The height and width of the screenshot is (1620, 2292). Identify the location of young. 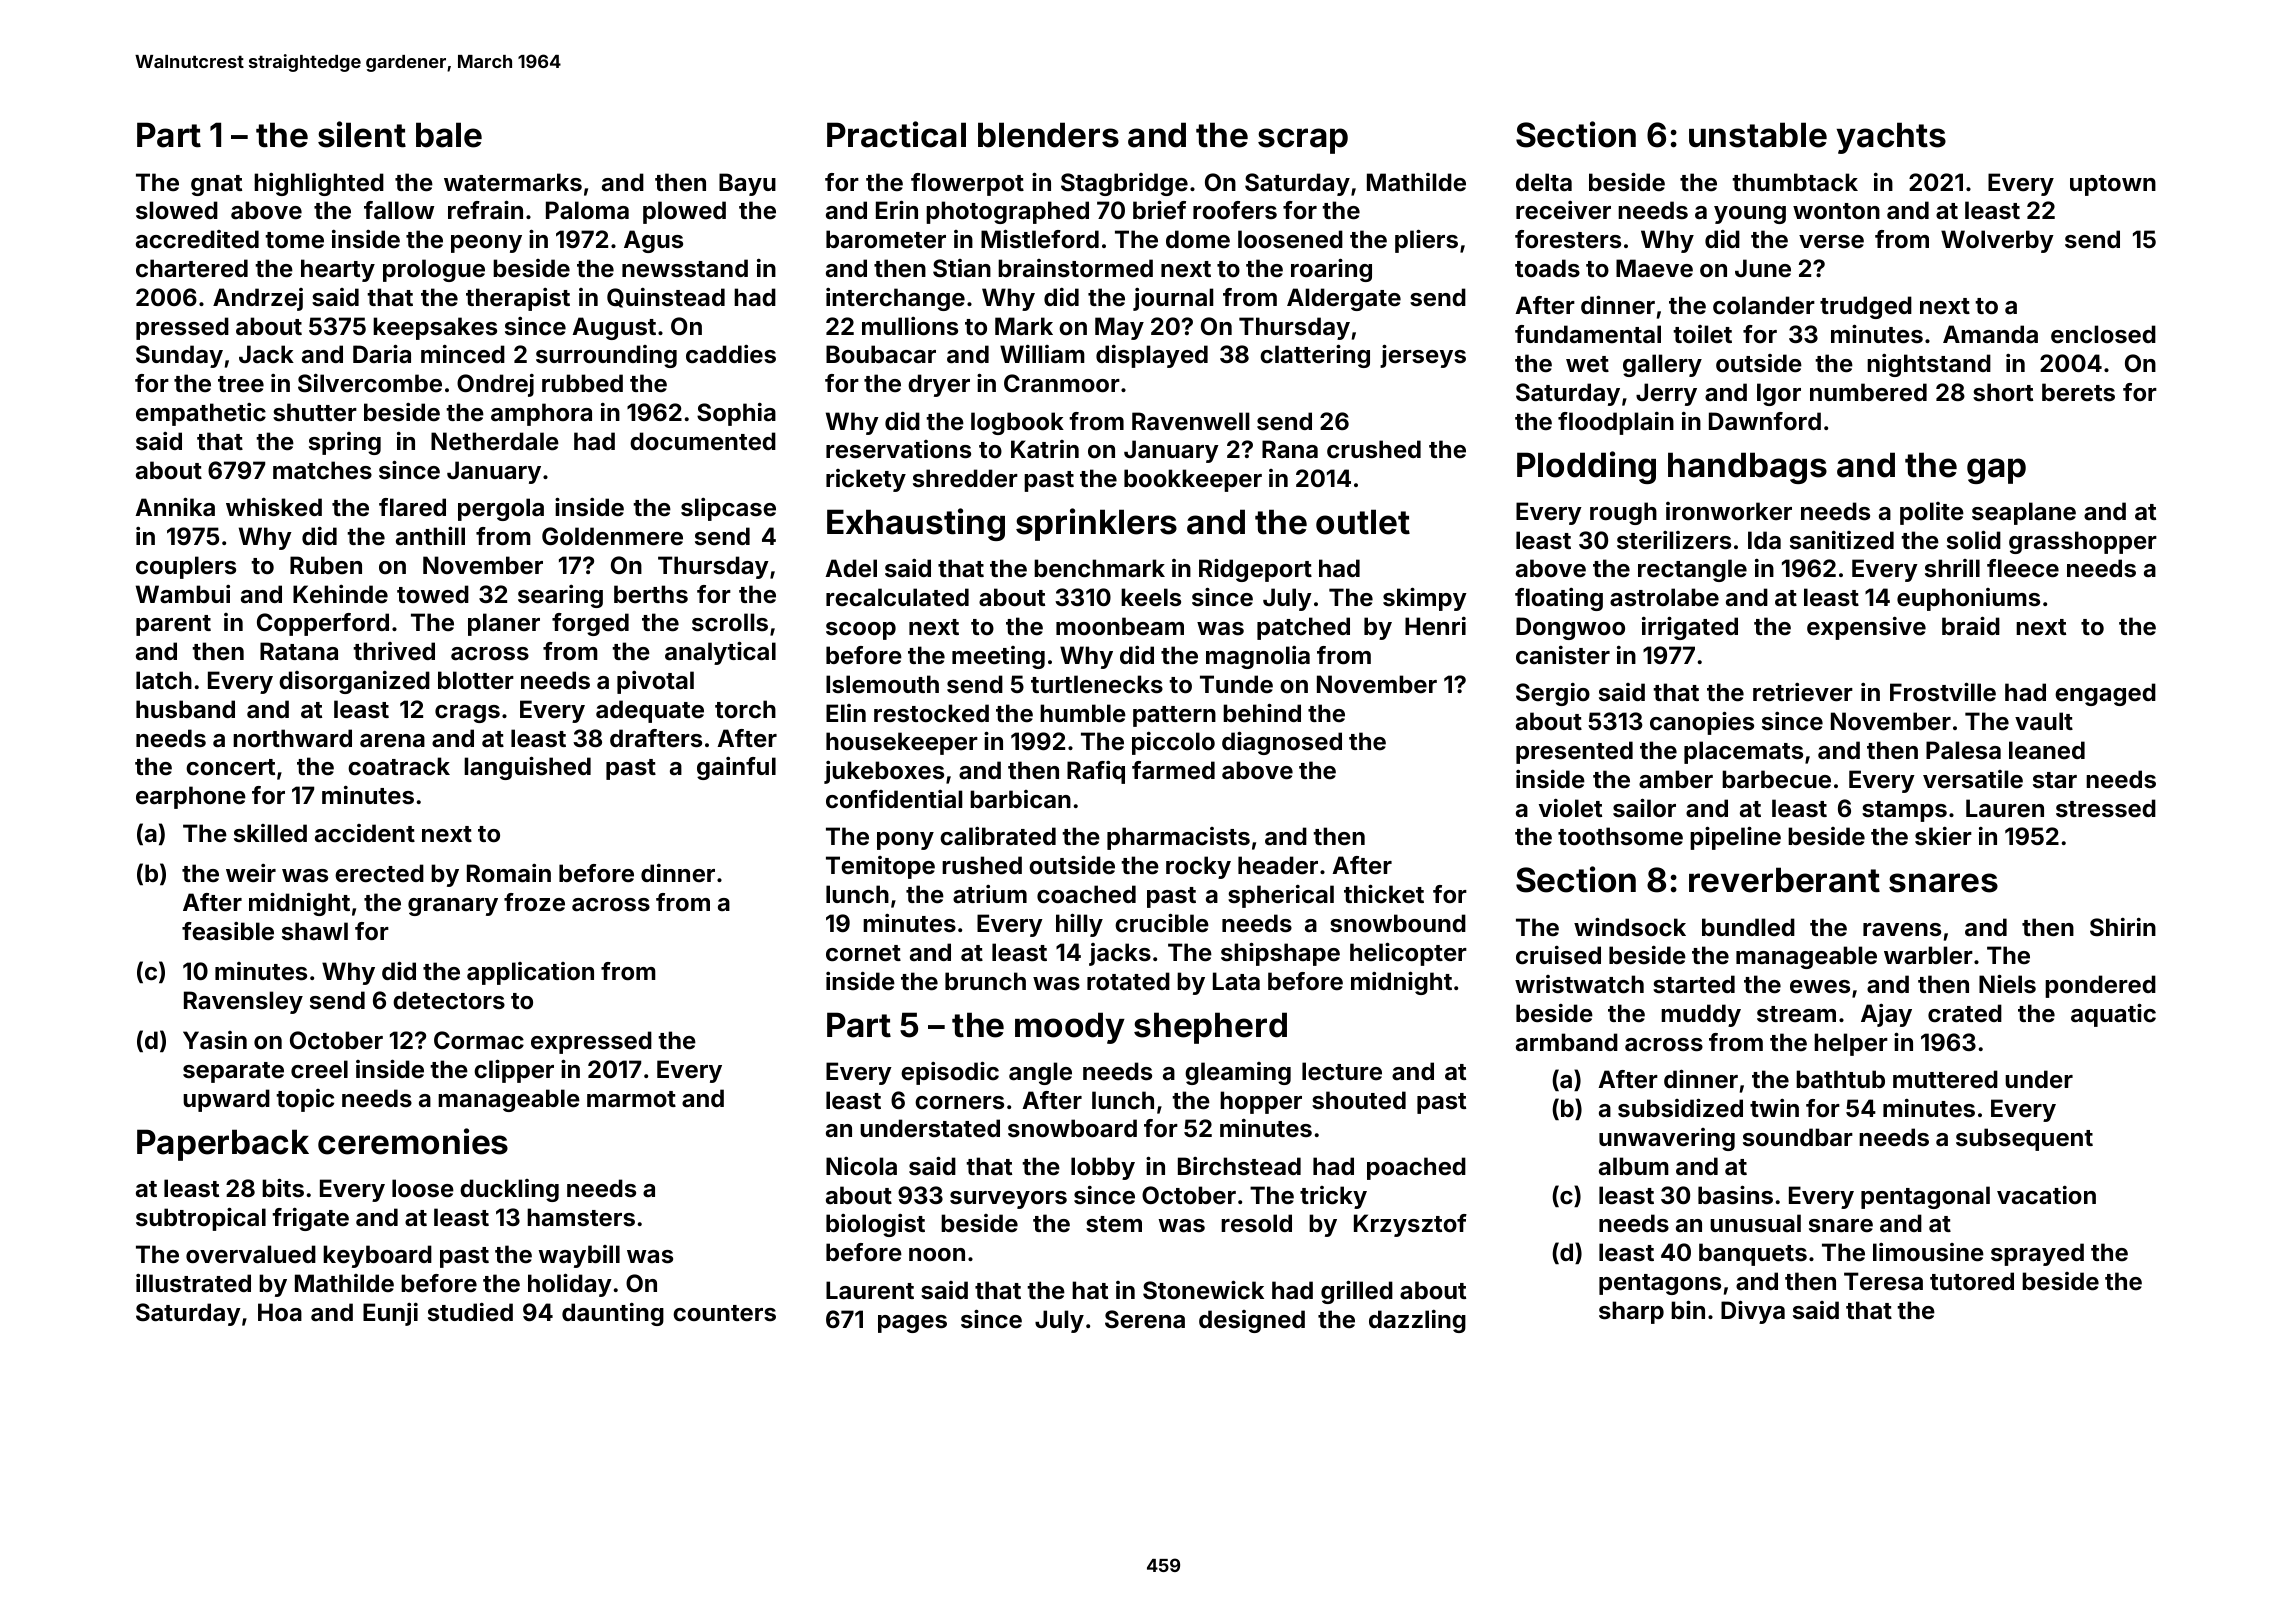
(1750, 215).
